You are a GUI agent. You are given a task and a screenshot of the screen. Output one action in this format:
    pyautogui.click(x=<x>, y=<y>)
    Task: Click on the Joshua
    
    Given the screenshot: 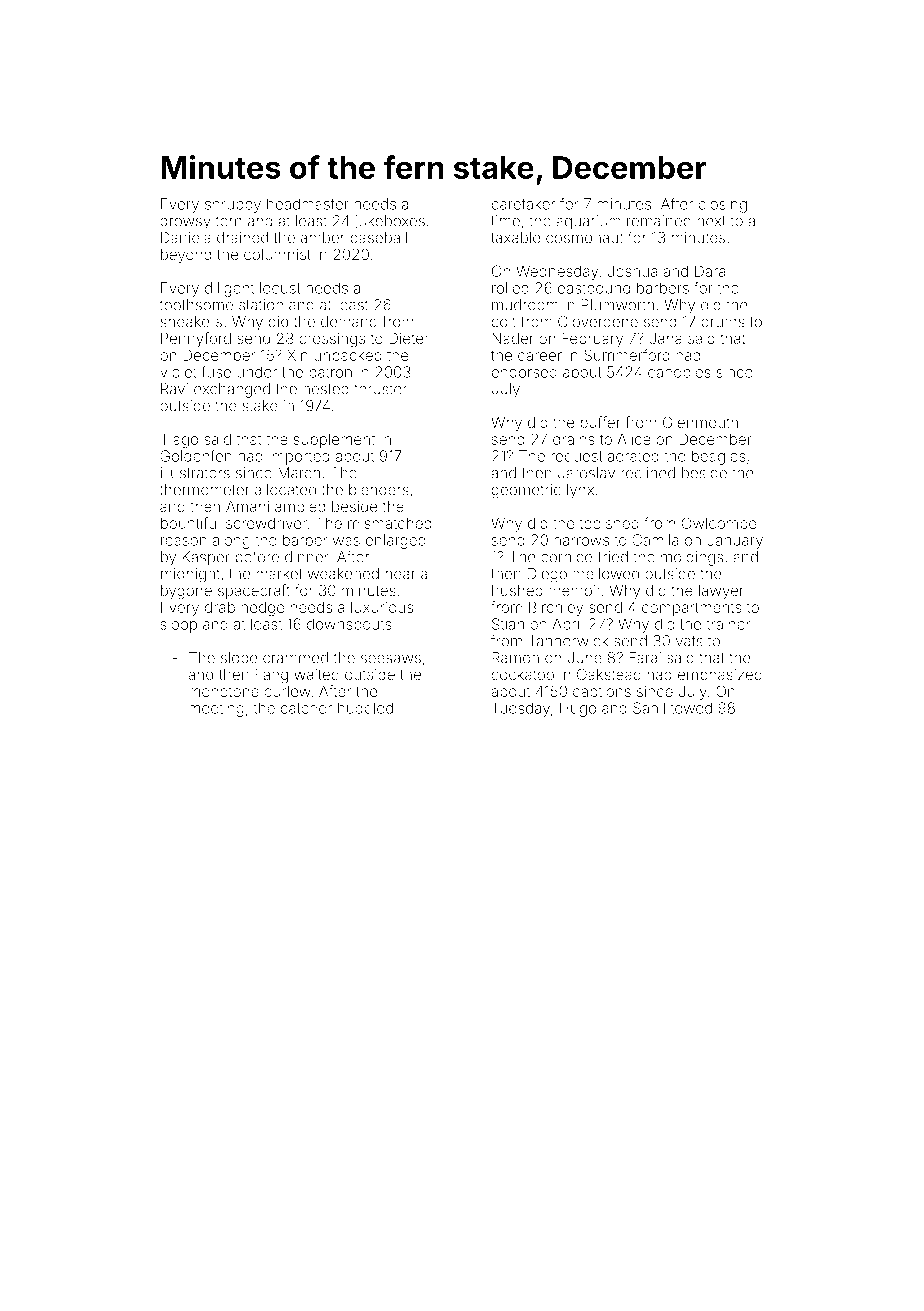 What is the action you would take?
    pyautogui.click(x=633, y=271)
